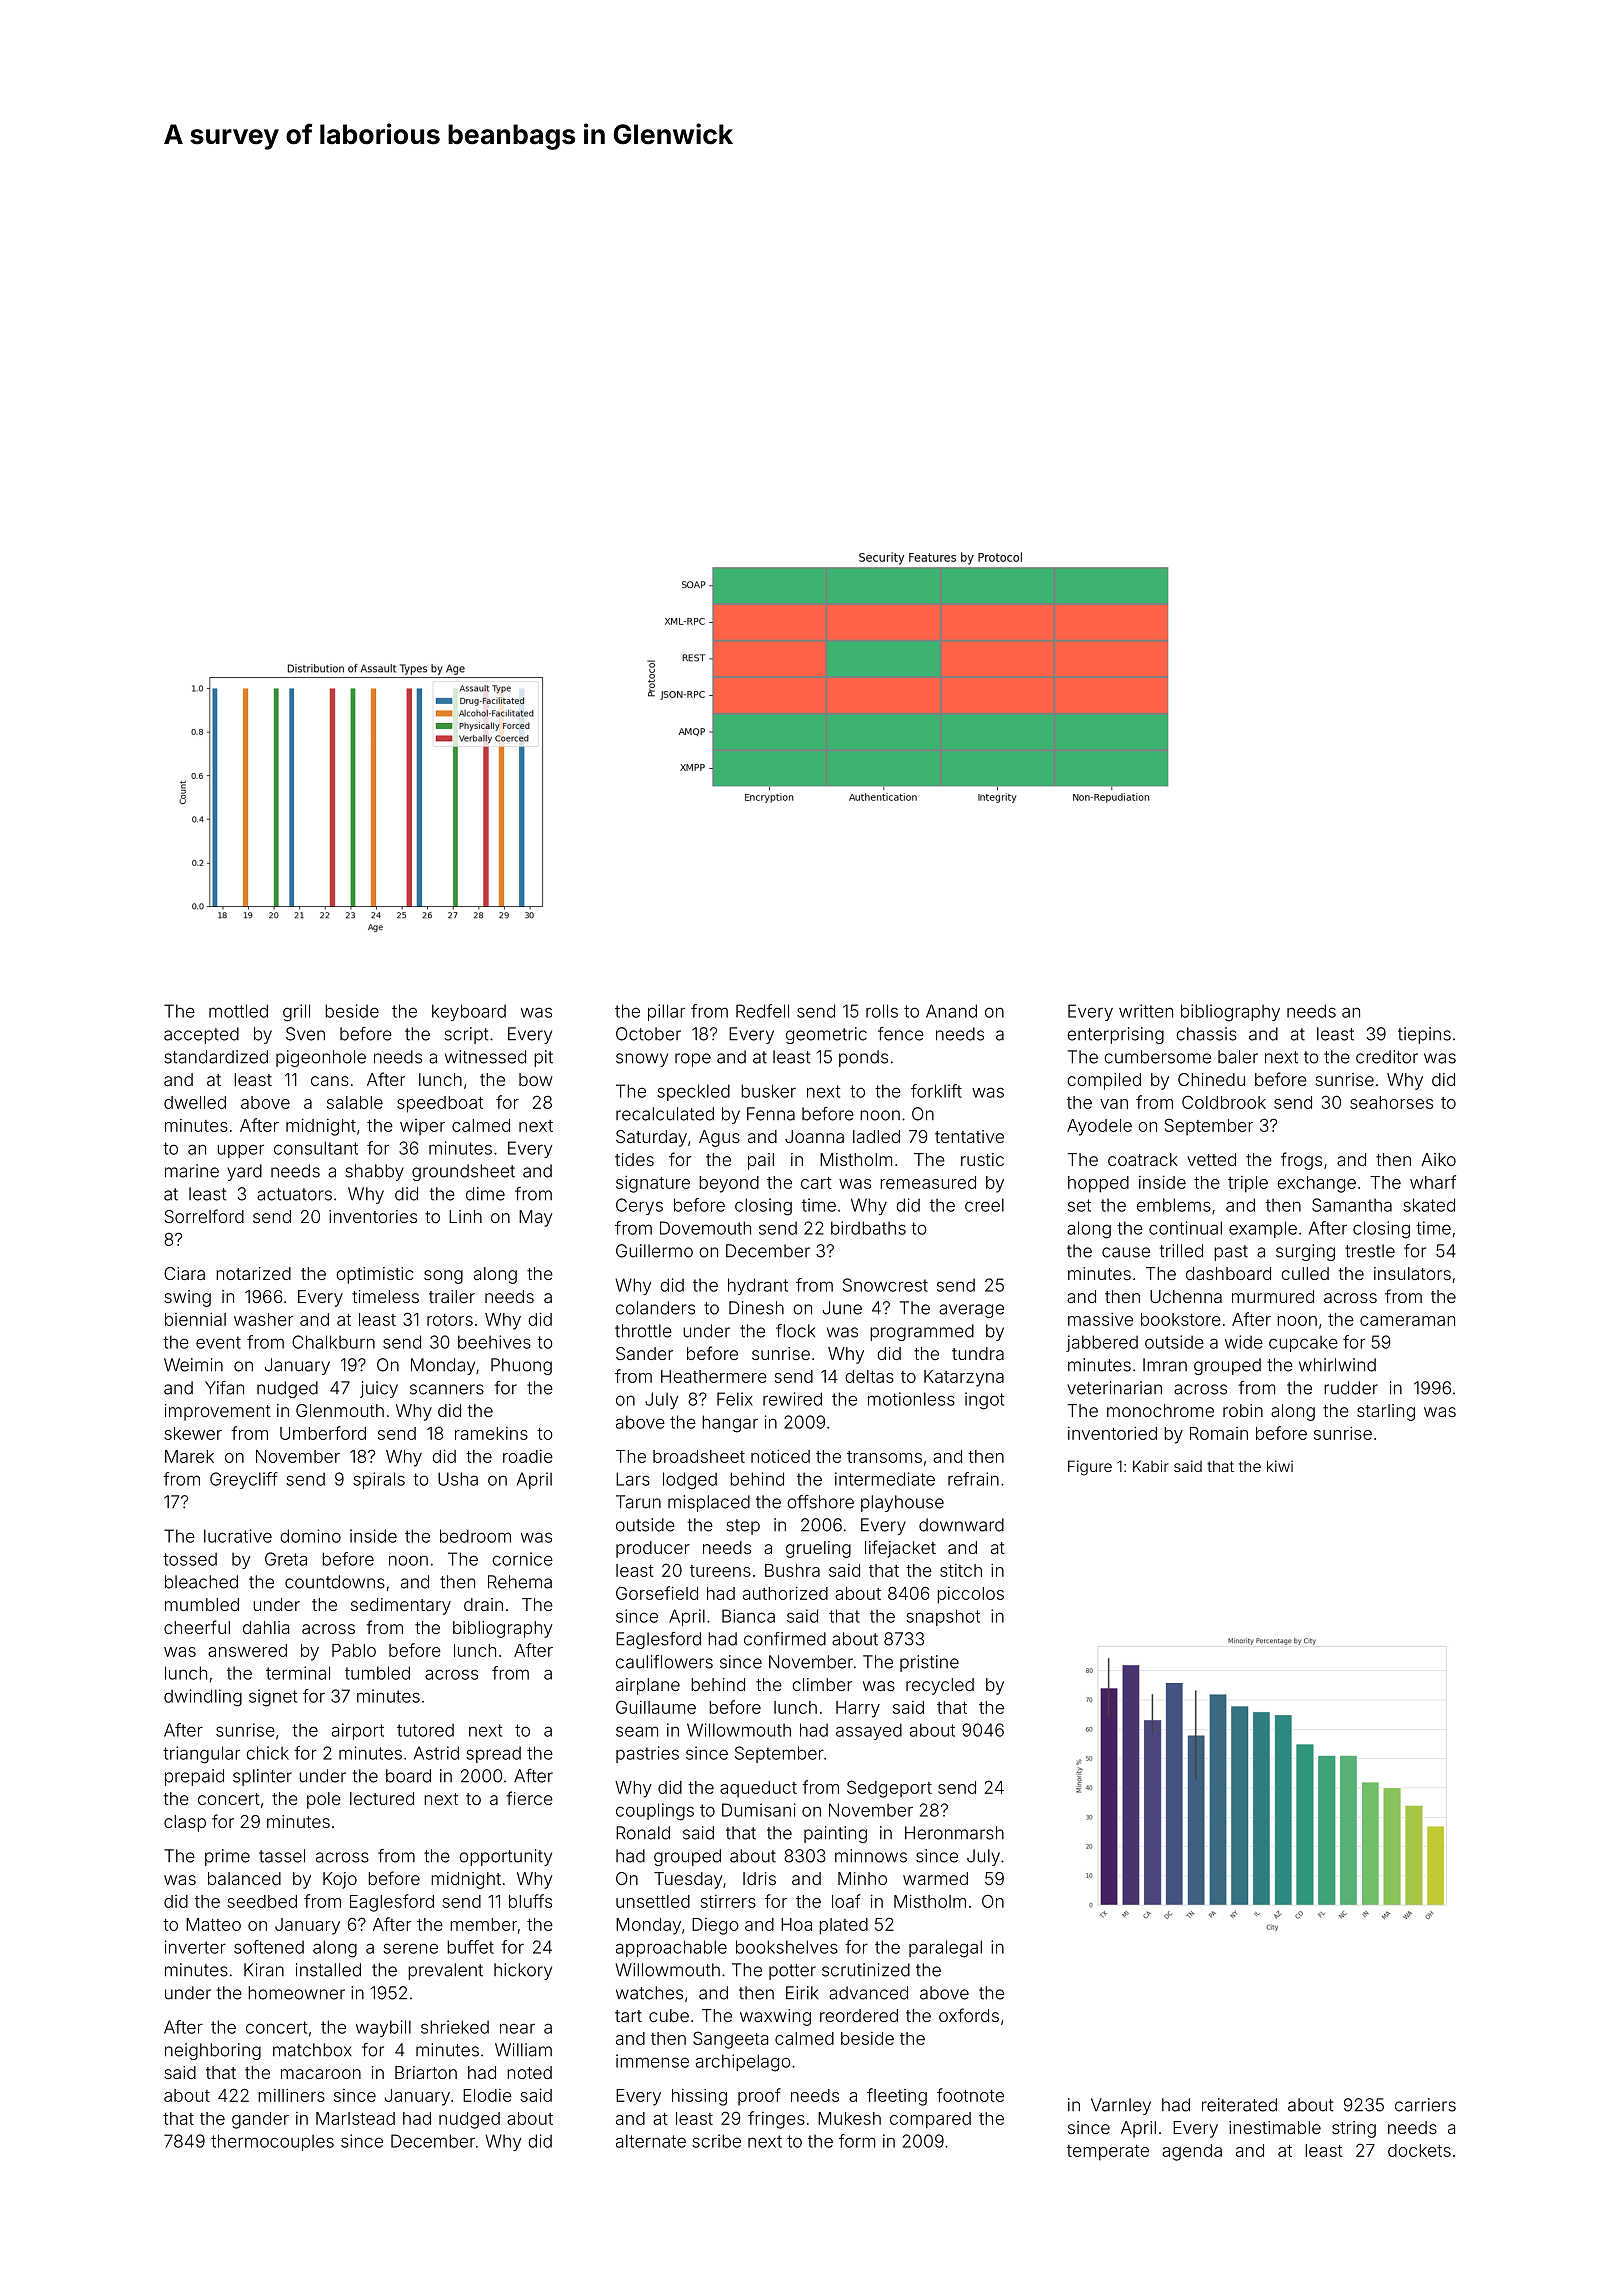 The width and height of the image is (1620, 2292). What do you see at coordinates (1219, 1433) in the image?
I see `Romain` at bounding box center [1219, 1433].
